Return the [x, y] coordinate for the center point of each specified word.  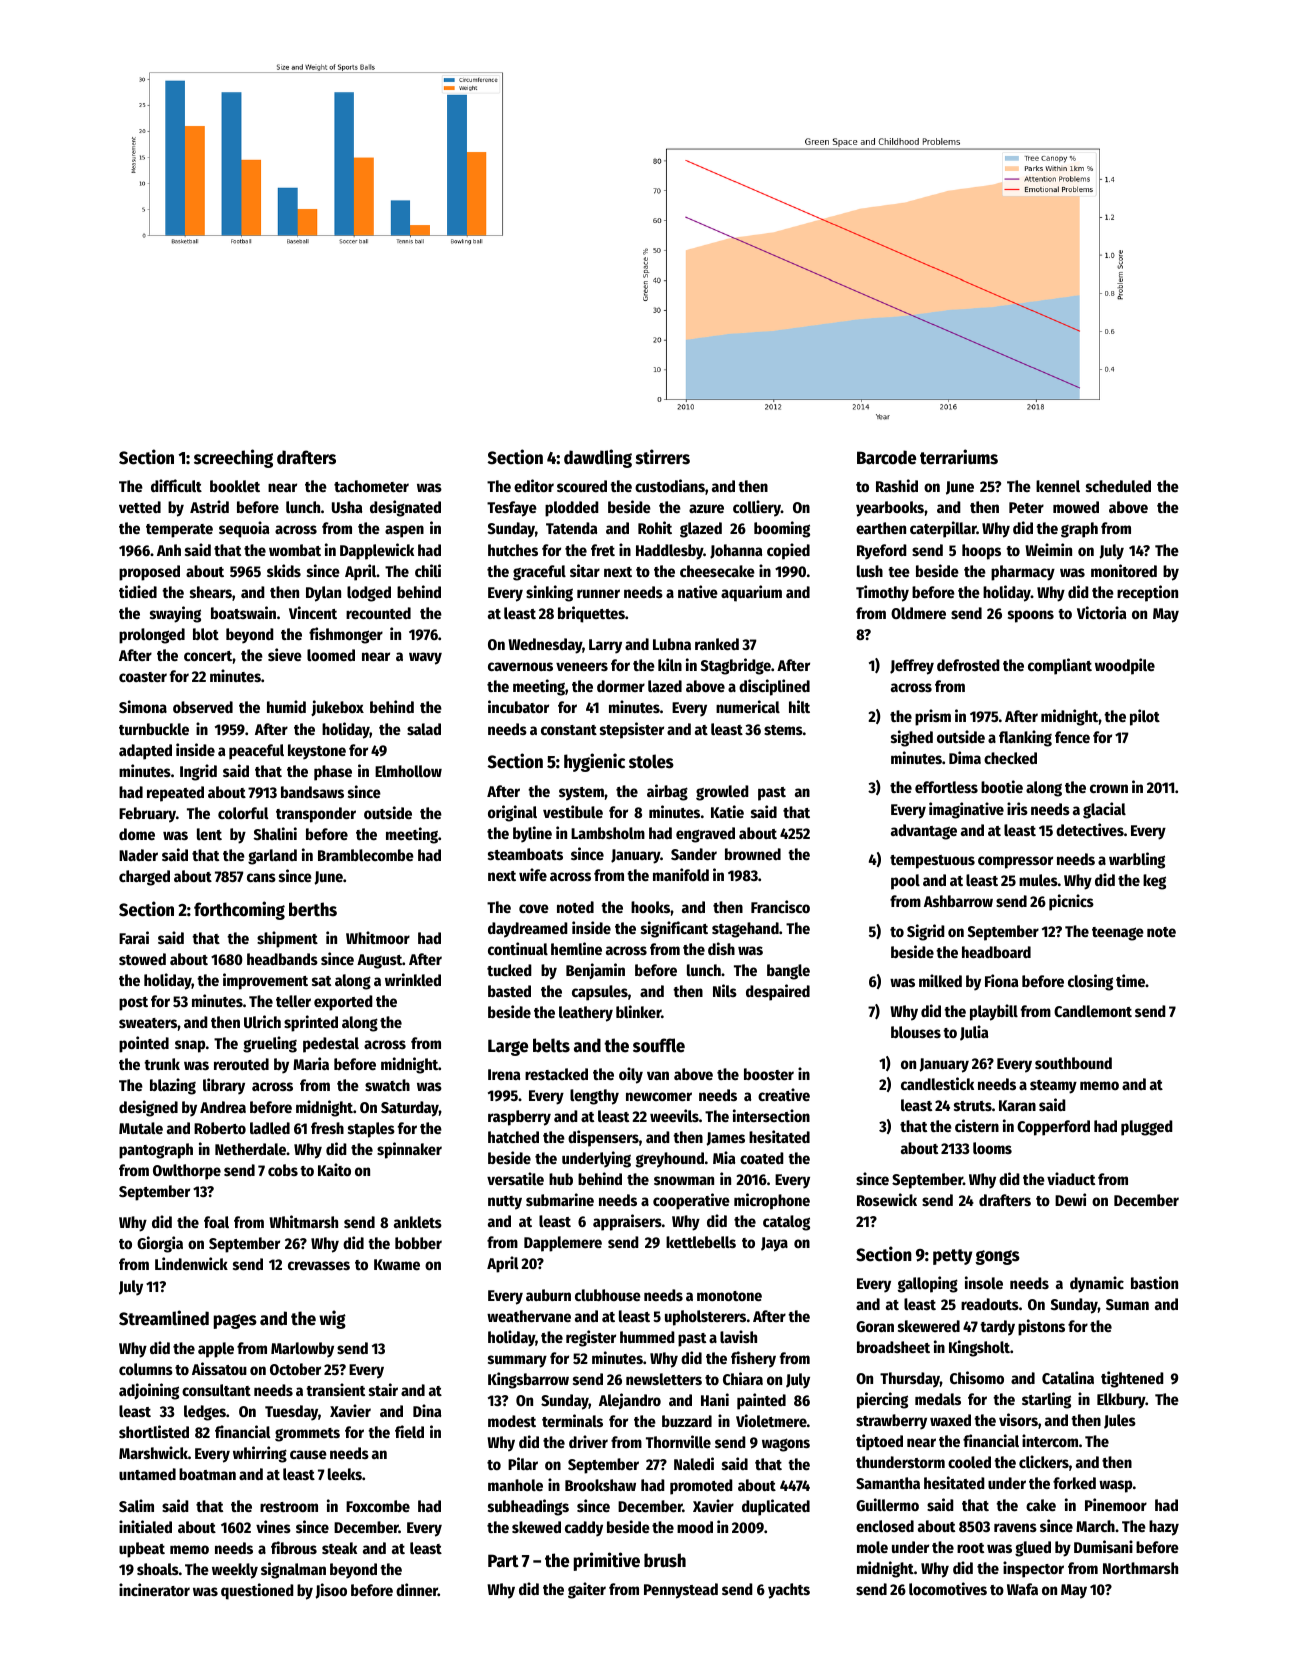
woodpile [1125, 666]
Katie [727, 811]
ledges [205, 1413]
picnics [1071, 902]
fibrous [294, 1547]
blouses [916, 1032]
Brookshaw [600, 1485]
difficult [176, 485]
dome [137, 834]
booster [769, 1074]
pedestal [331, 1045]
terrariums [959, 457]
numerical [748, 706]
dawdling [598, 458]
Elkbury [1121, 1401]
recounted [378, 613]
